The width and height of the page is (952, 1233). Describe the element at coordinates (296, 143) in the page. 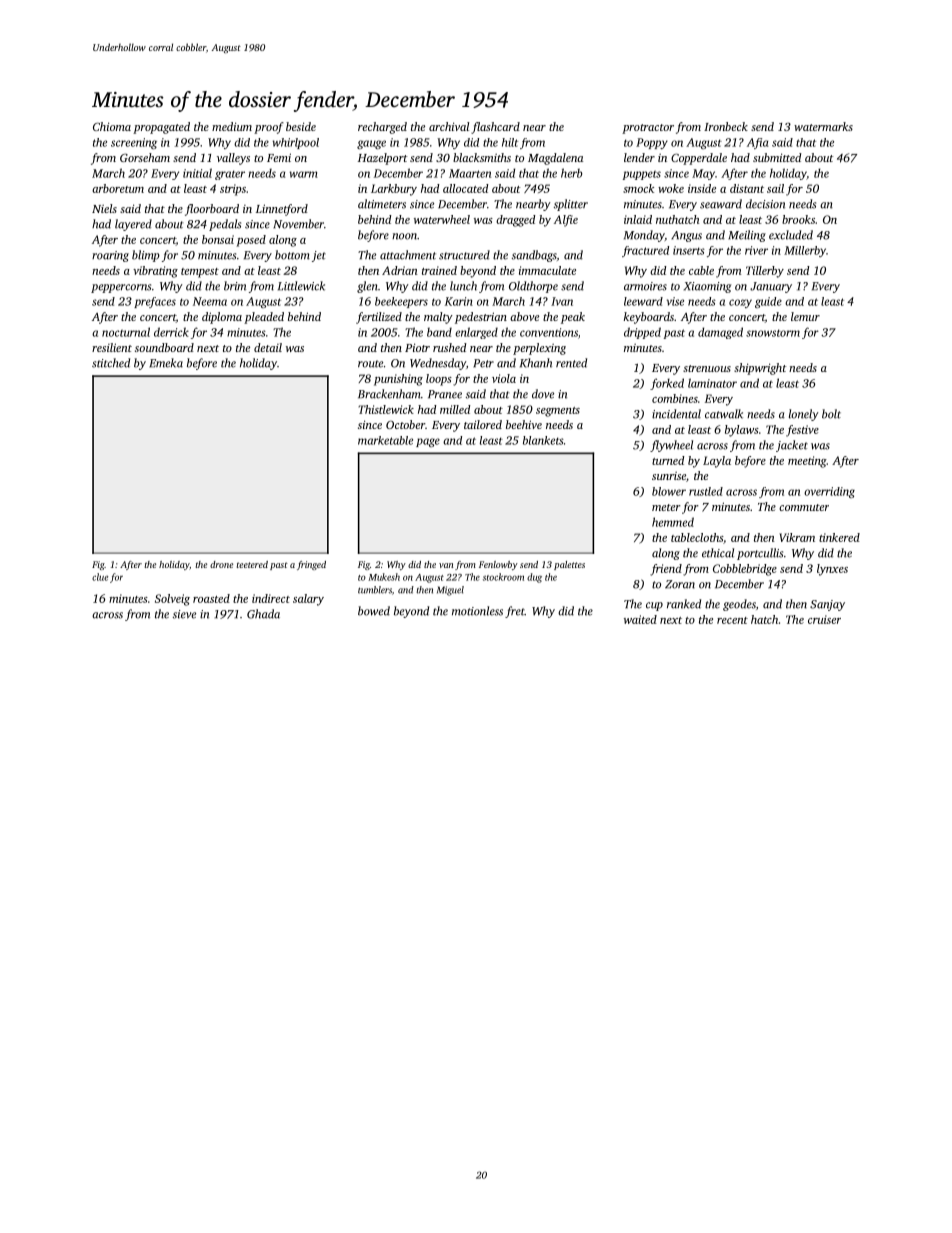

I see `whirlpool` at that location.
